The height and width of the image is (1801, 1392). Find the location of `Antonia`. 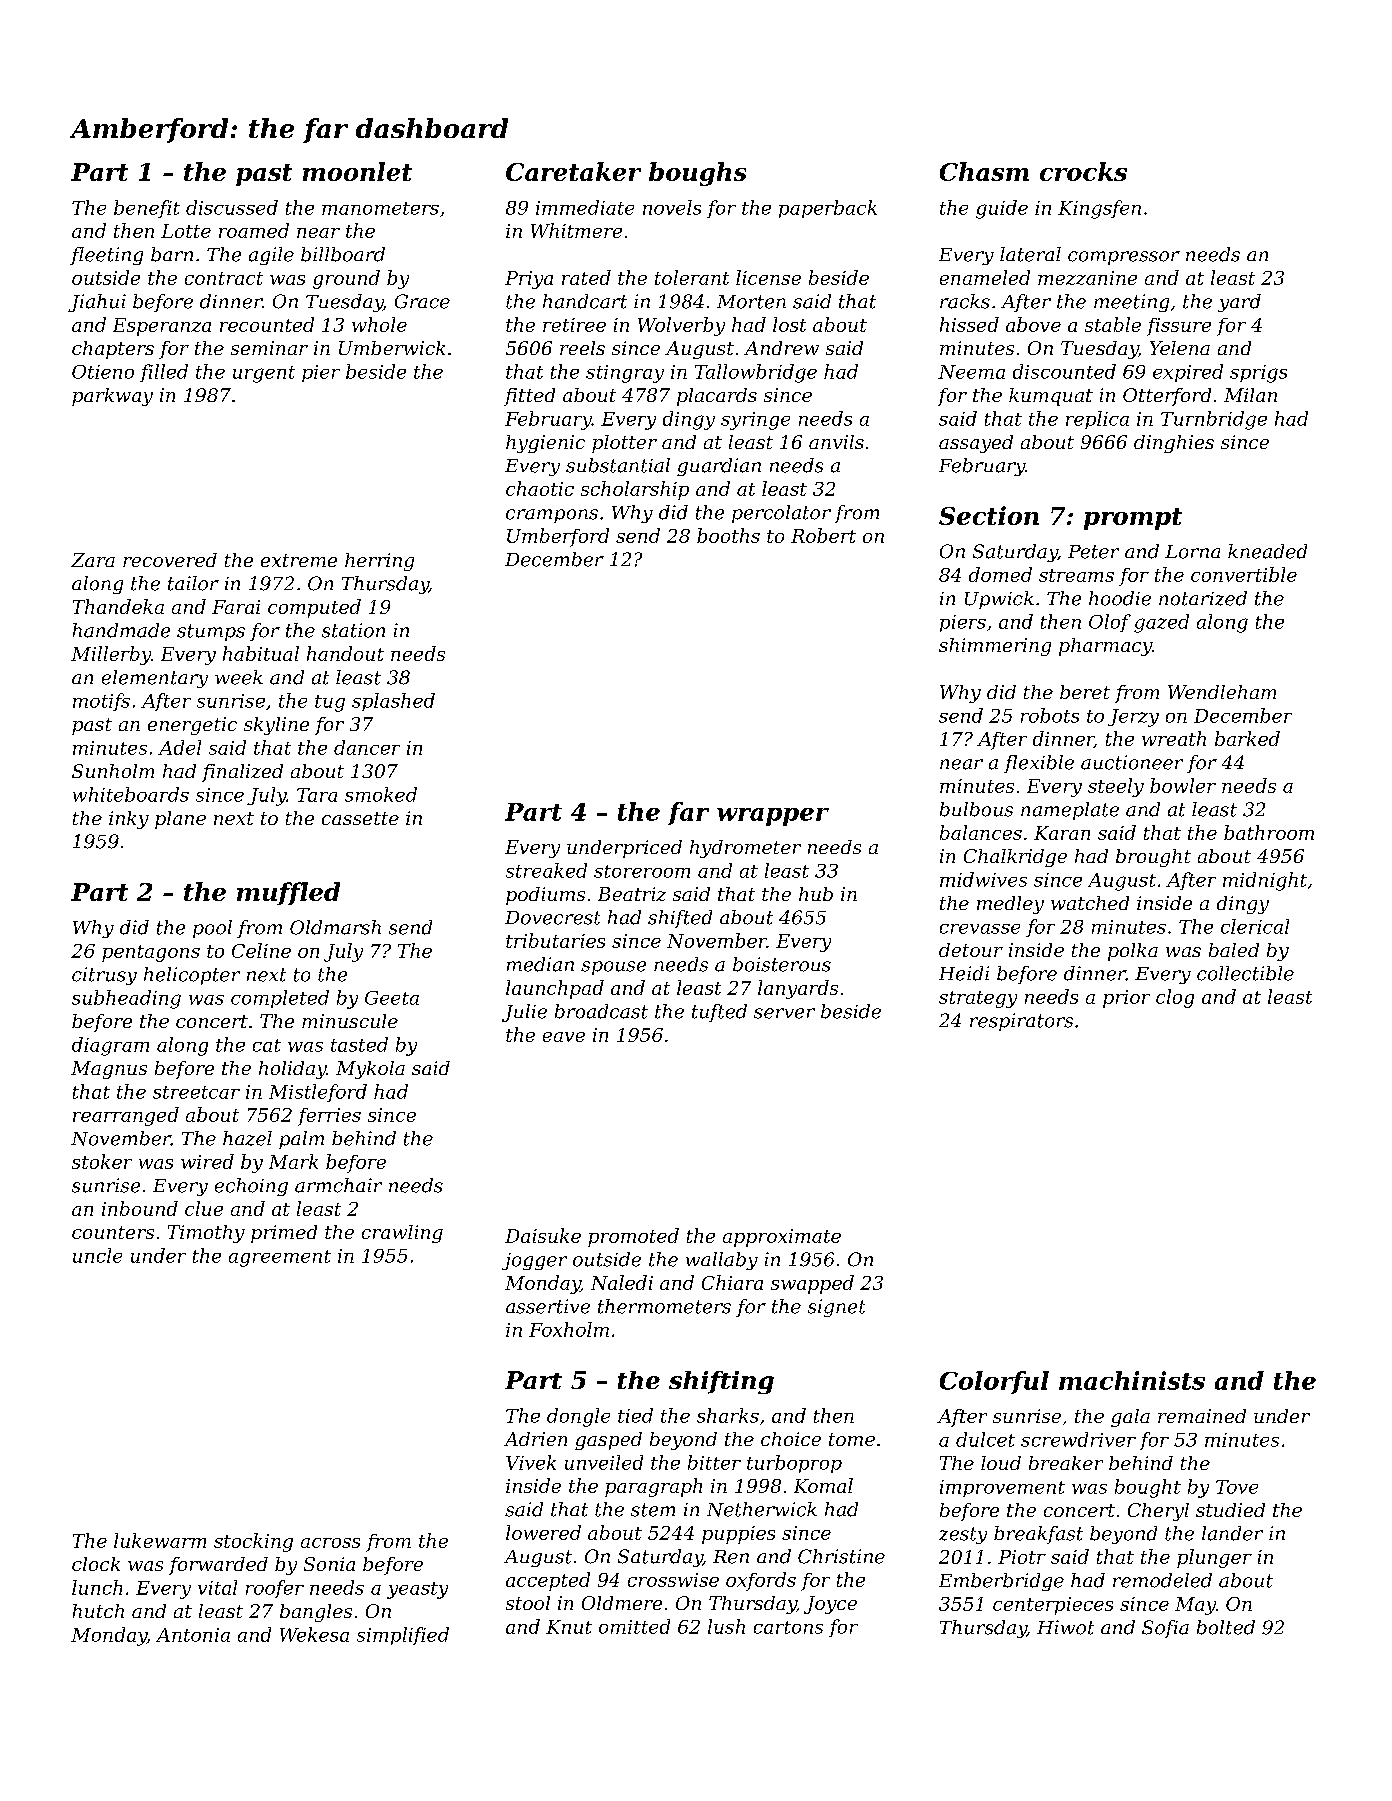

Antonia is located at coordinates (193, 1635).
